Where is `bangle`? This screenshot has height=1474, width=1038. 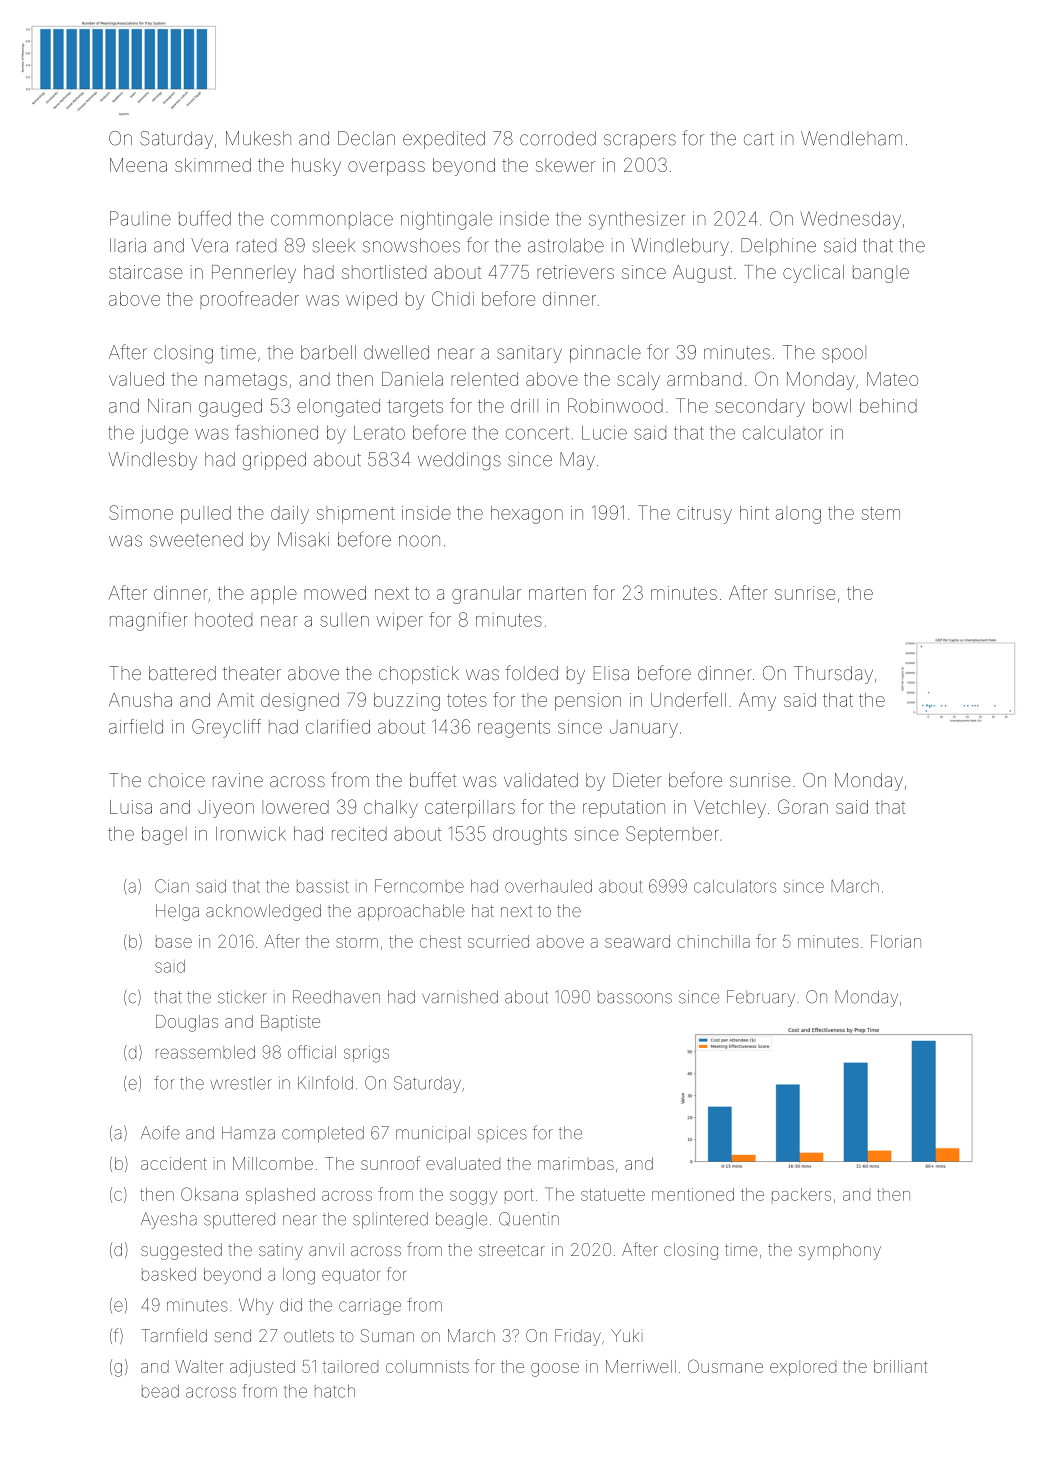
bangle is located at coordinates (881, 274).
